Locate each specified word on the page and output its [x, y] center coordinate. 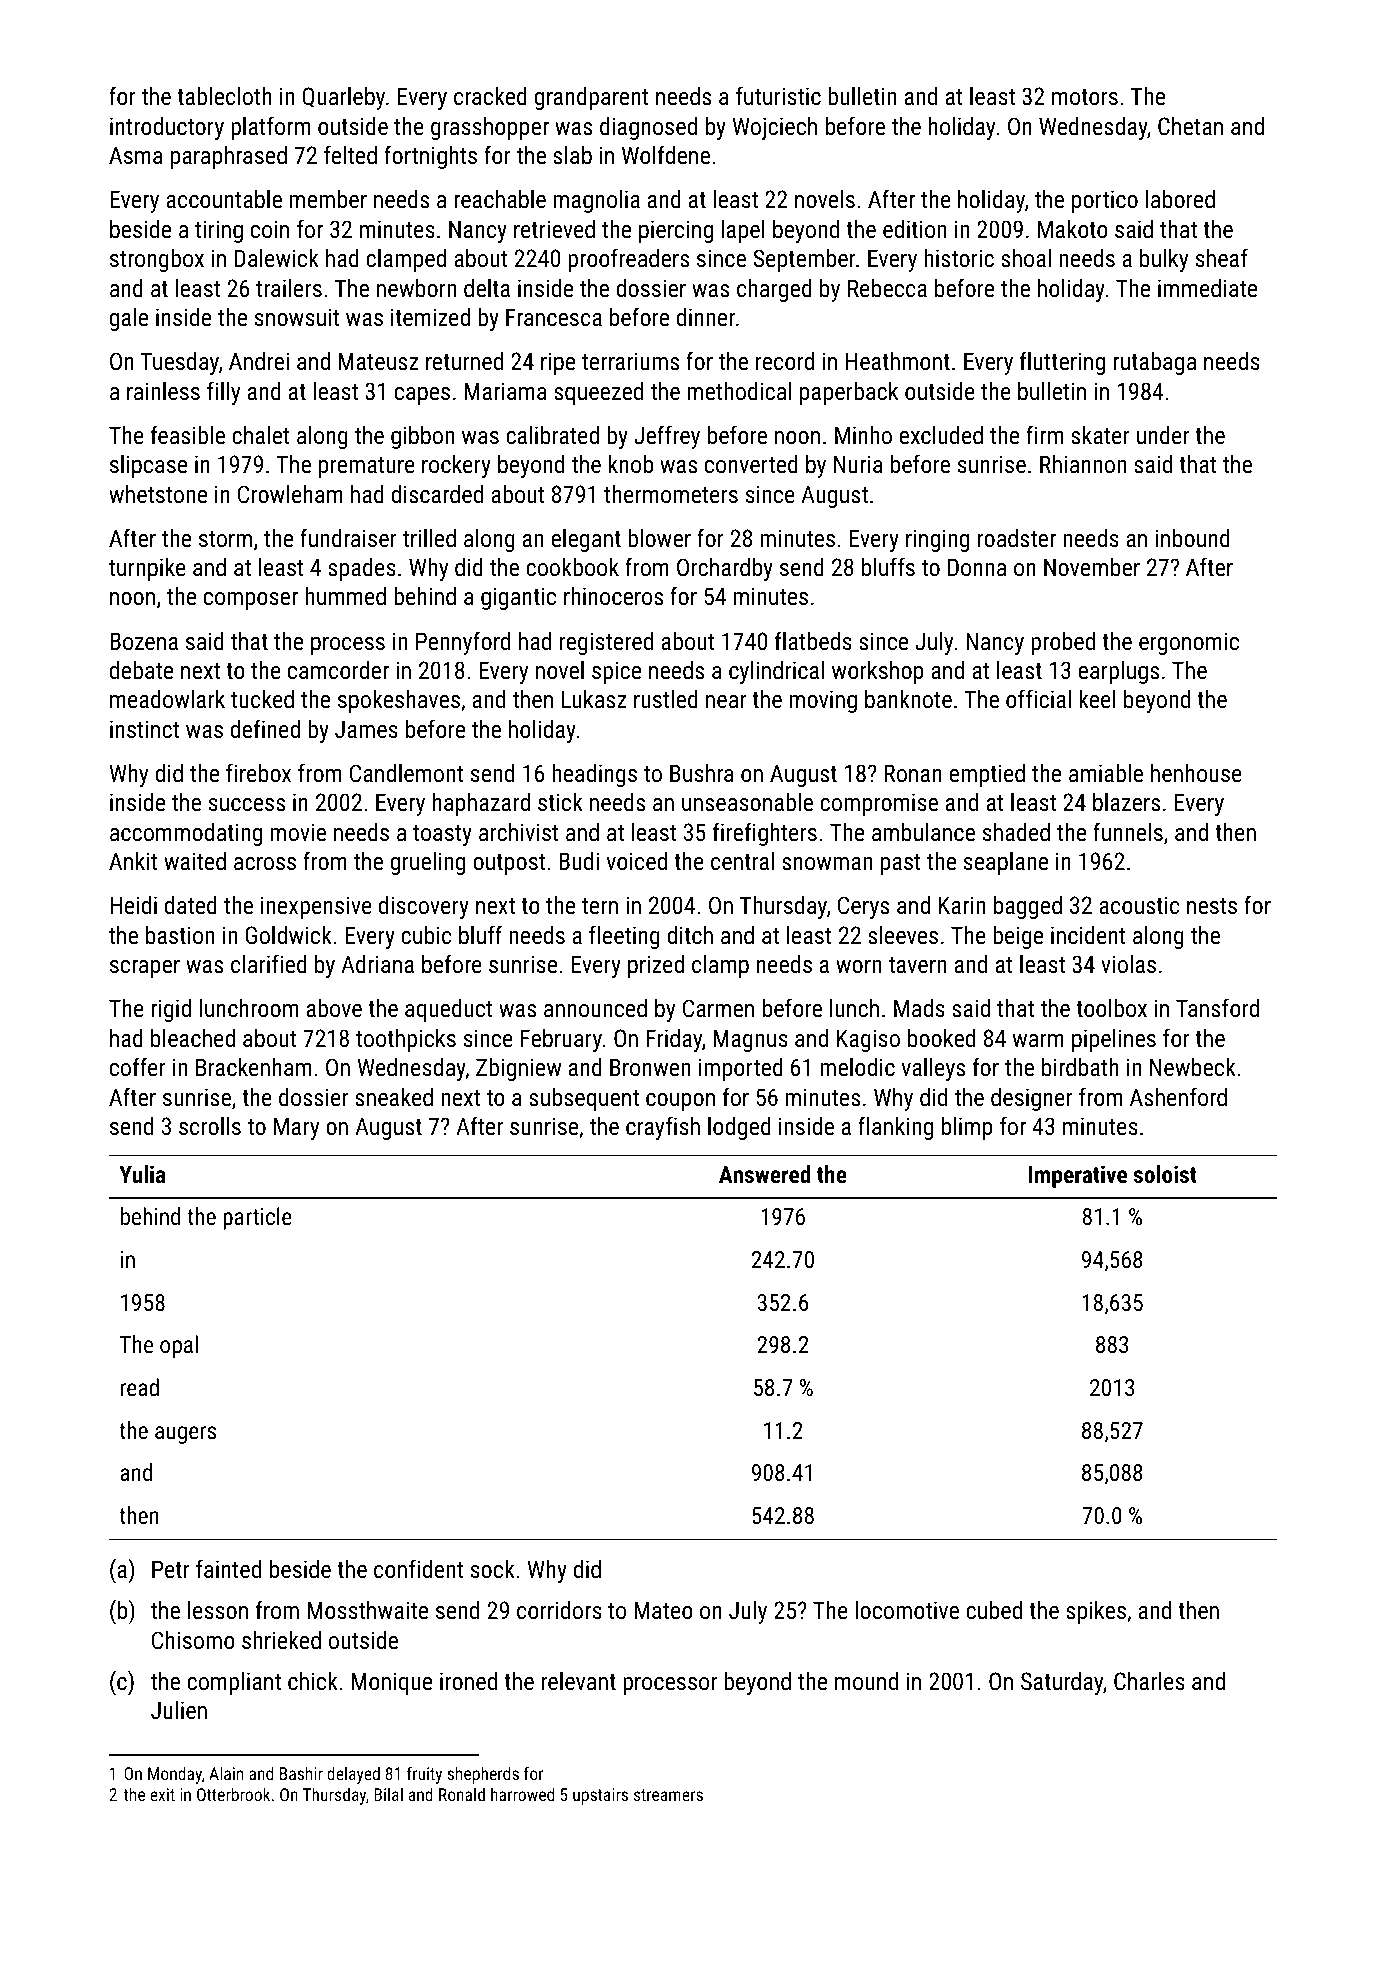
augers [185, 1435]
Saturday [1062, 1683]
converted [751, 464]
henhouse [1196, 773]
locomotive [907, 1610]
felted [350, 154]
